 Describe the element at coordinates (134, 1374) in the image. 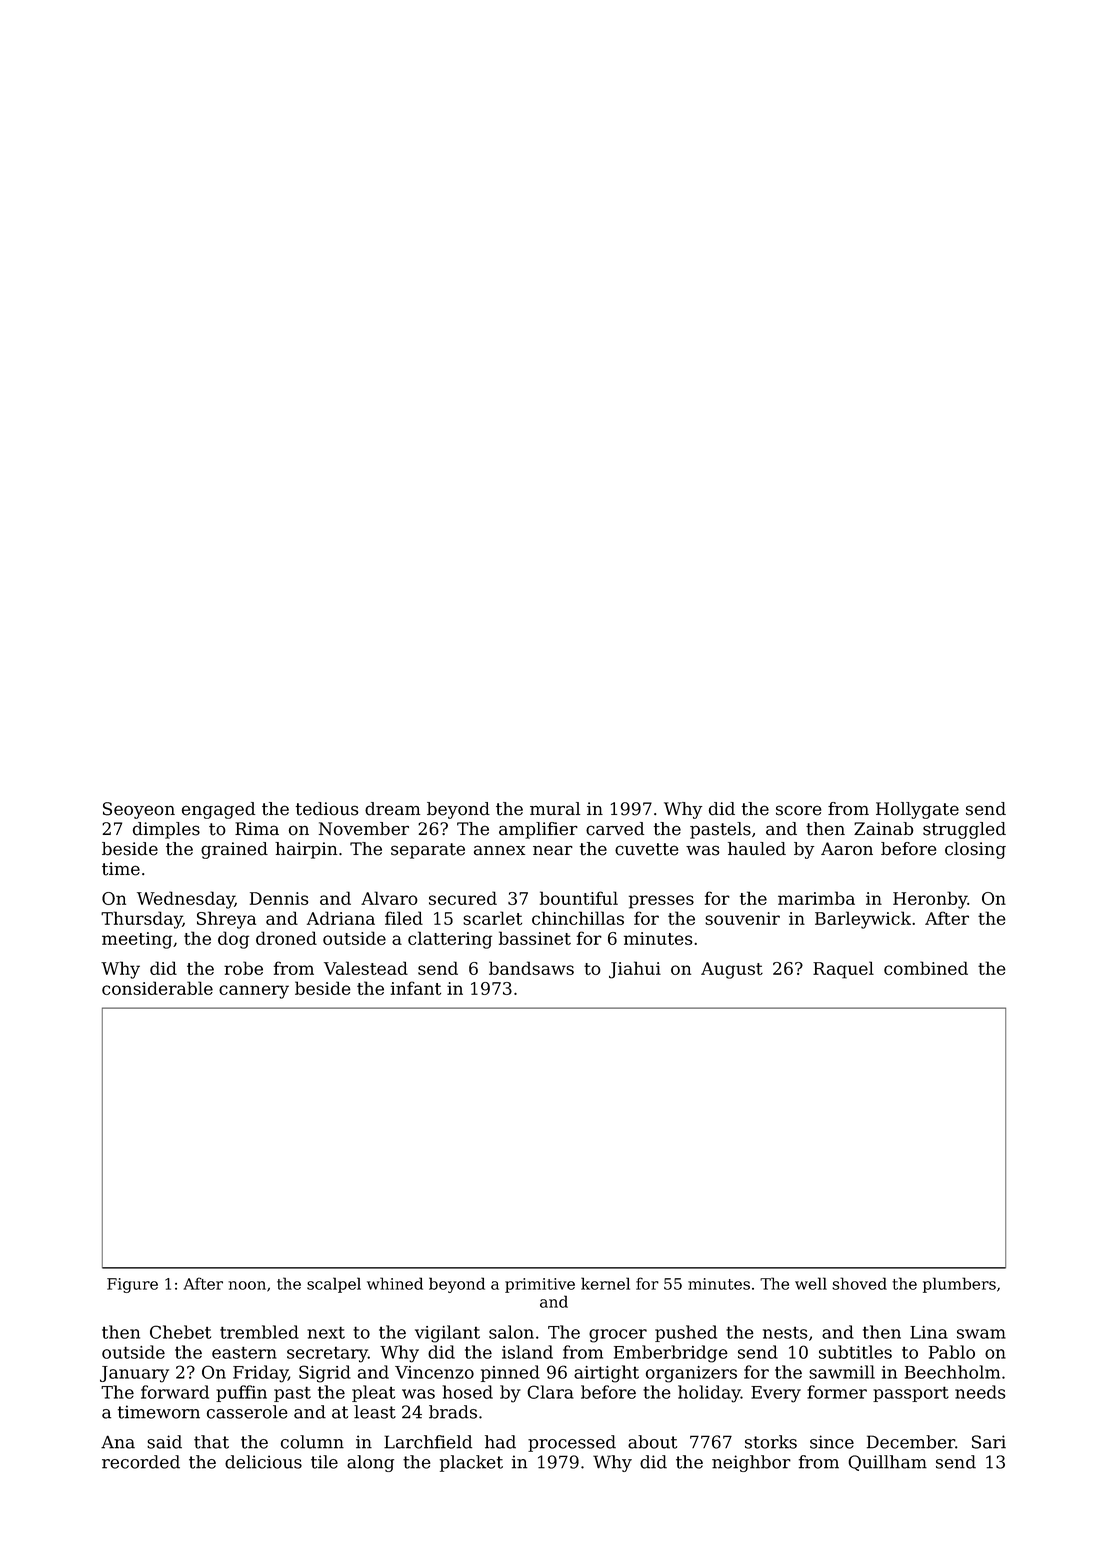

I see `January` at that location.
